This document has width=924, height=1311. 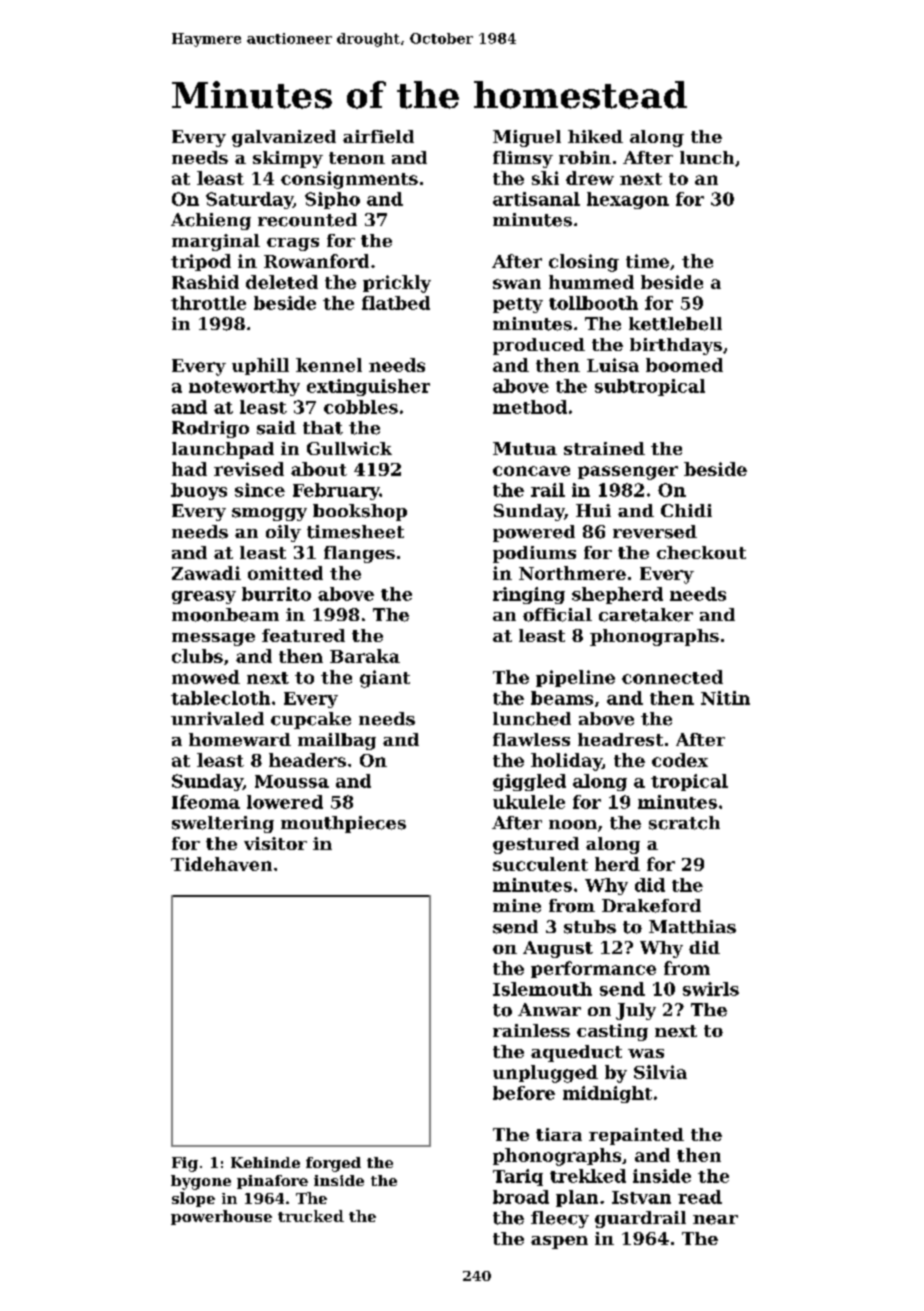 What do you see at coordinates (531, 1030) in the document?
I see `rainless` at bounding box center [531, 1030].
